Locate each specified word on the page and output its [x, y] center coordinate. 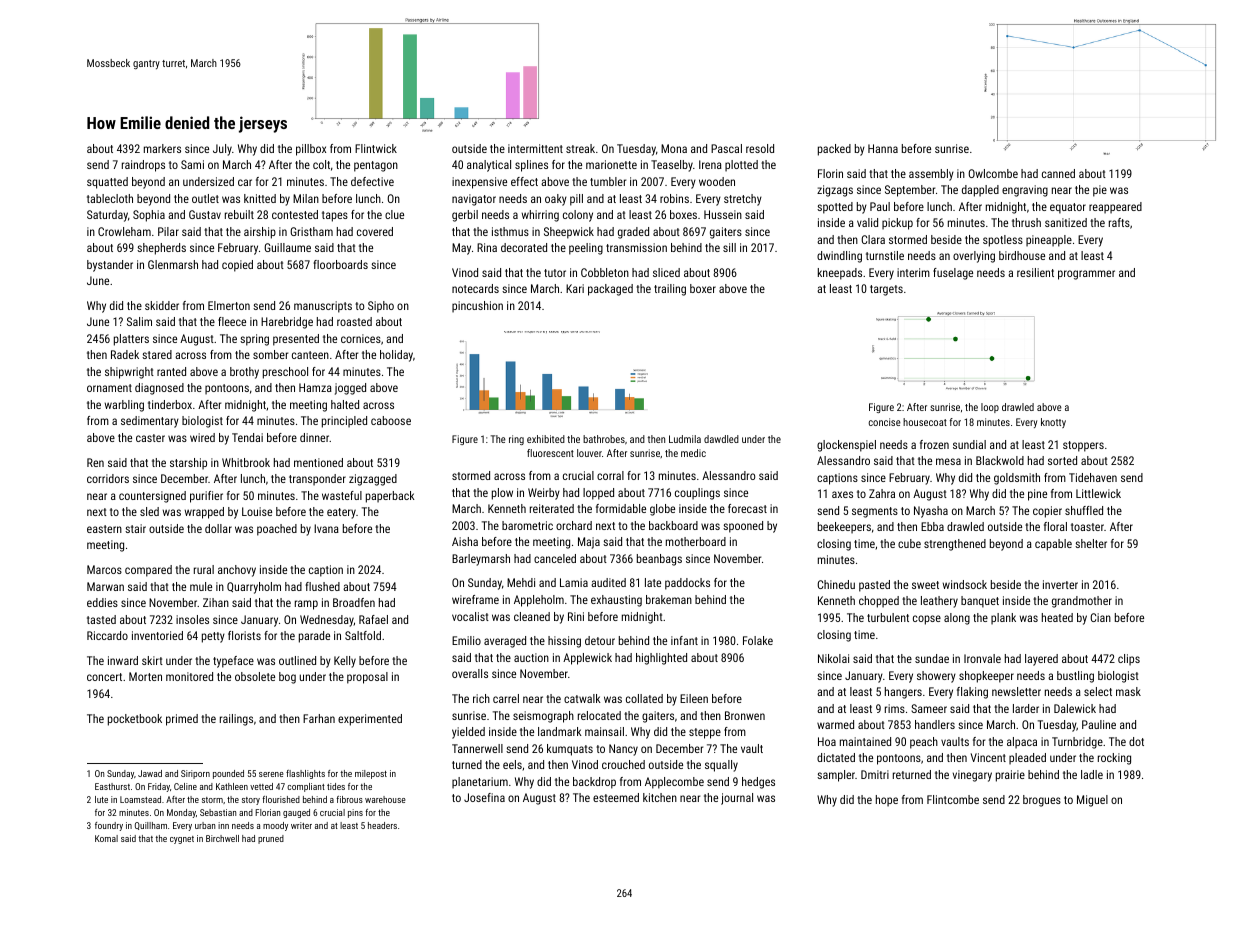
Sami [192, 164]
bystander [110, 266]
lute [101, 799]
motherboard [696, 541]
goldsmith [1017, 479]
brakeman [669, 599]
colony [578, 216]
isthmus [510, 231]
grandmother [1082, 602]
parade [314, 637]
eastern [104, 529]
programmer [1086, 275]
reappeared [1115, 208]
